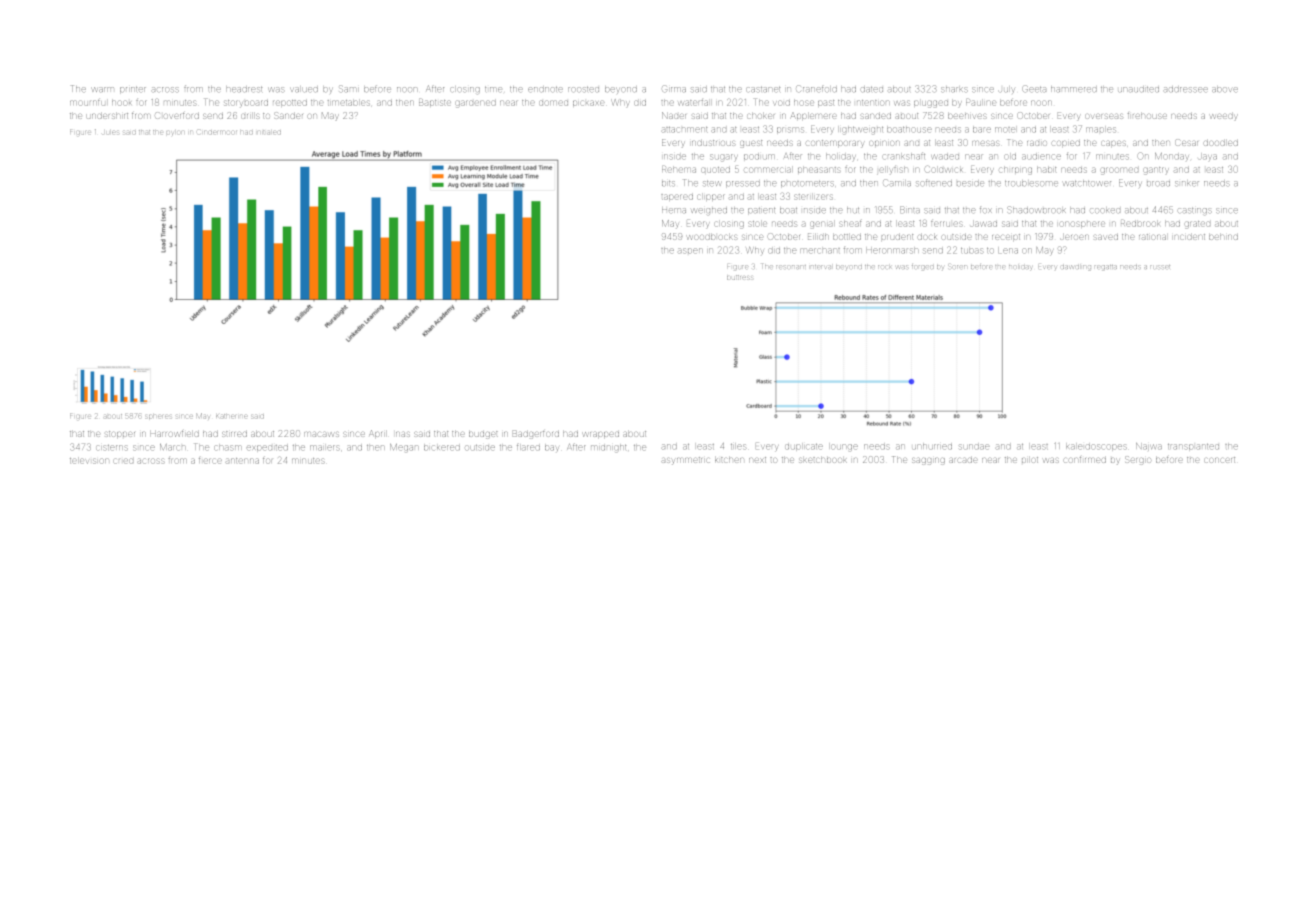 Image resolution: width=1308 pixels, height=924 pixels. What do you see at coordinates (583, 89) in the screenshot?
I see `roosted` at bounding box center [583, 89].
